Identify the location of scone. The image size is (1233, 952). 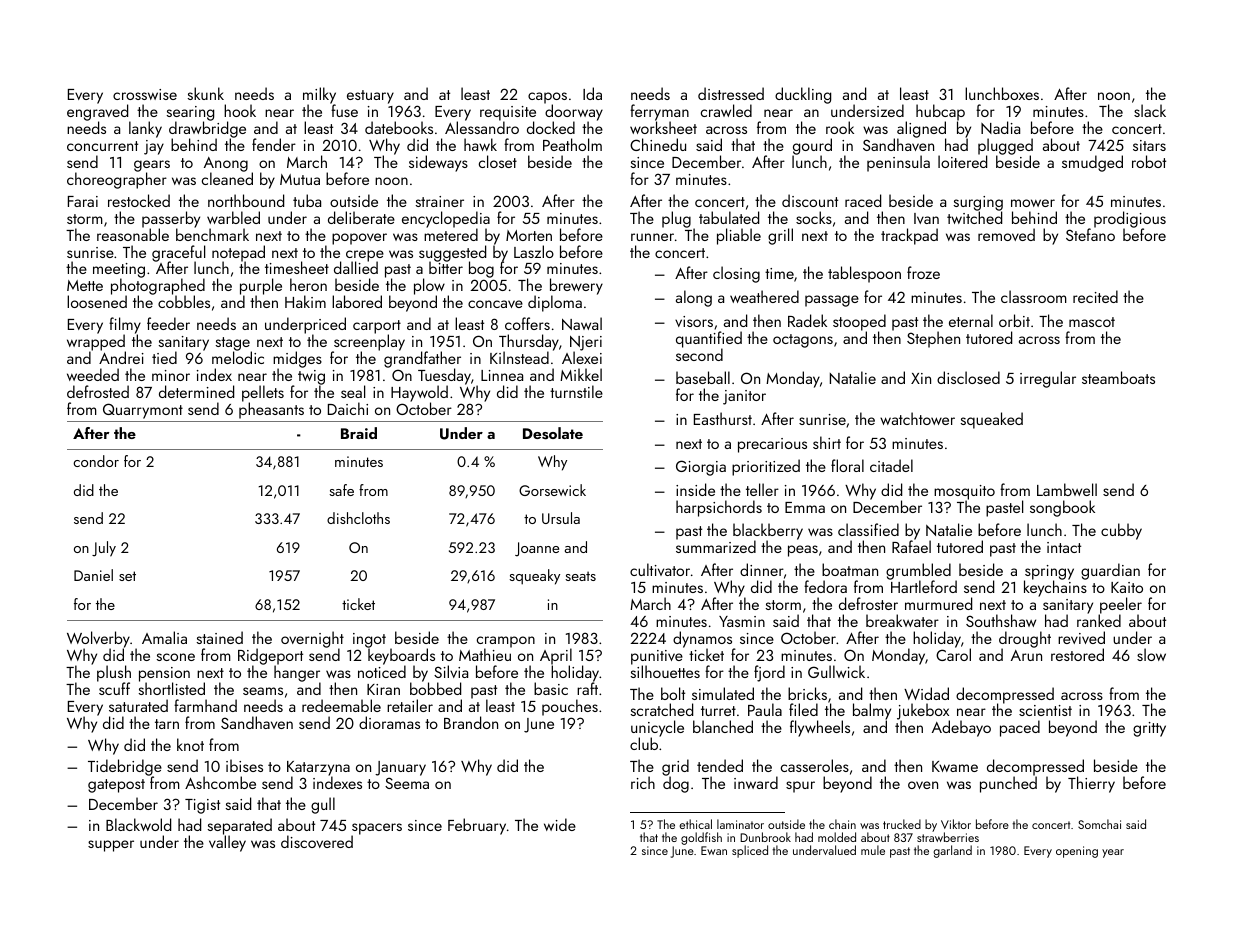
(176, 657).
